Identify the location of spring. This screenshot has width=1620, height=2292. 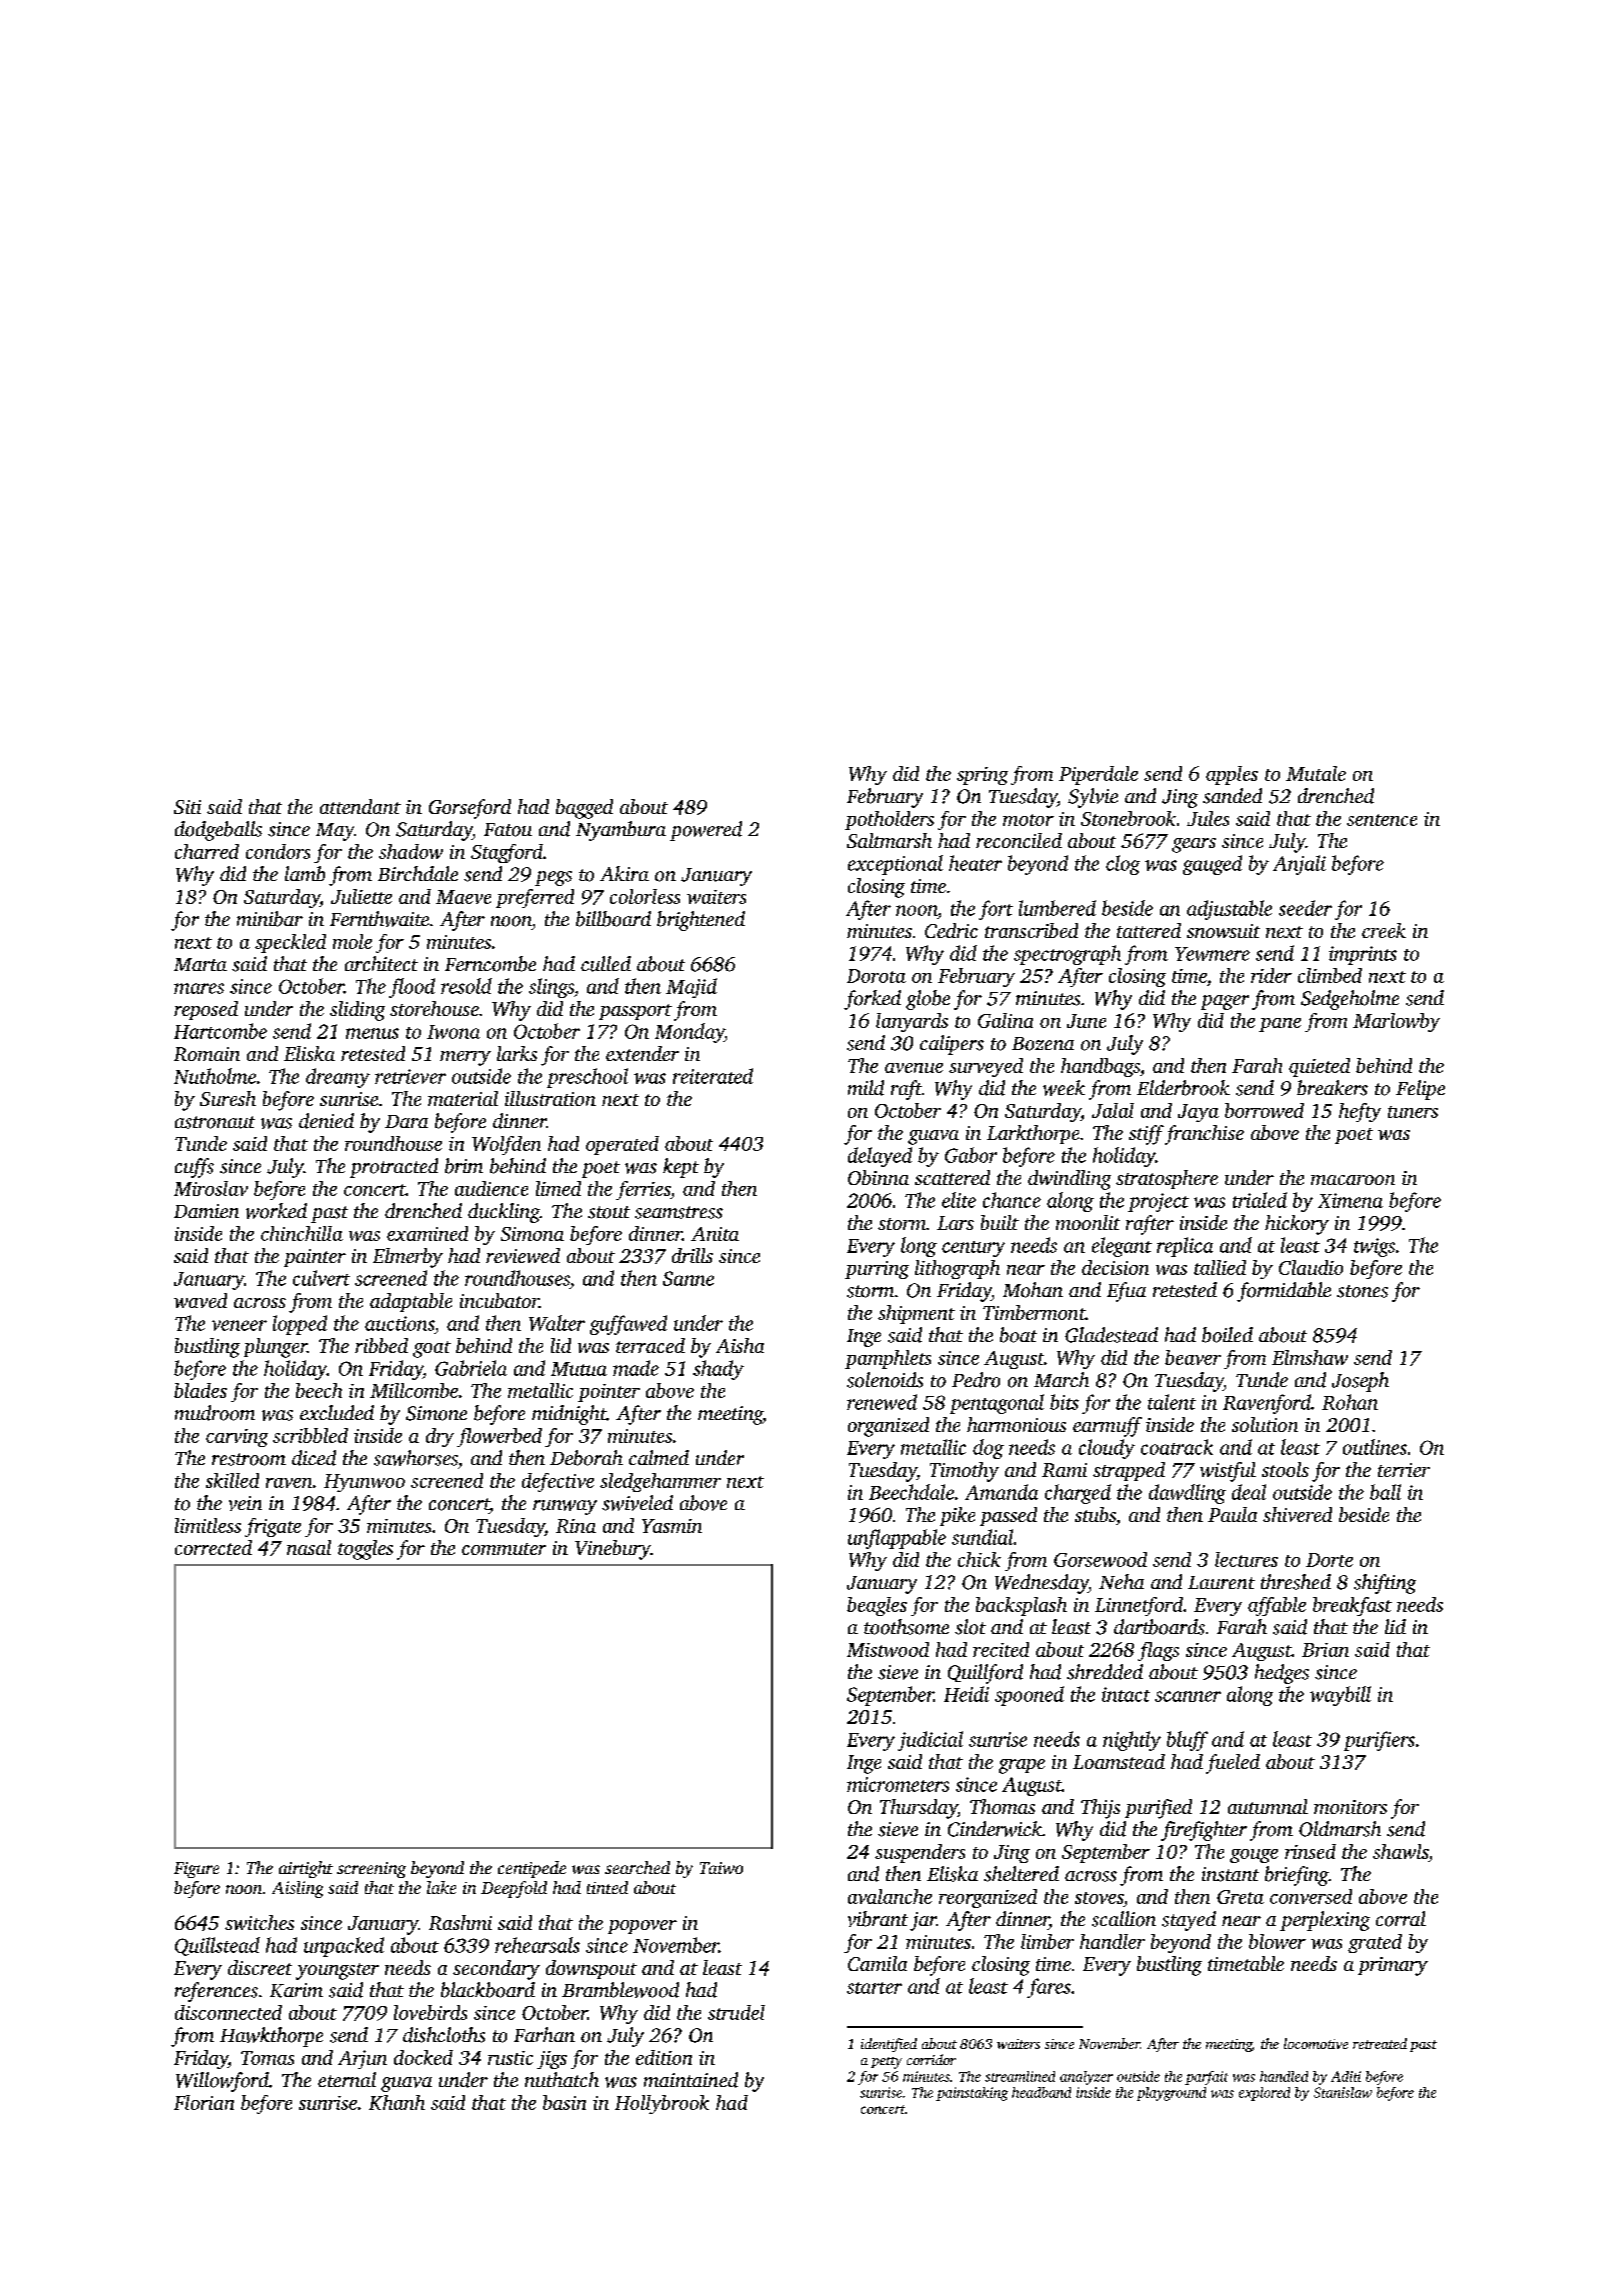
(982, 776).
